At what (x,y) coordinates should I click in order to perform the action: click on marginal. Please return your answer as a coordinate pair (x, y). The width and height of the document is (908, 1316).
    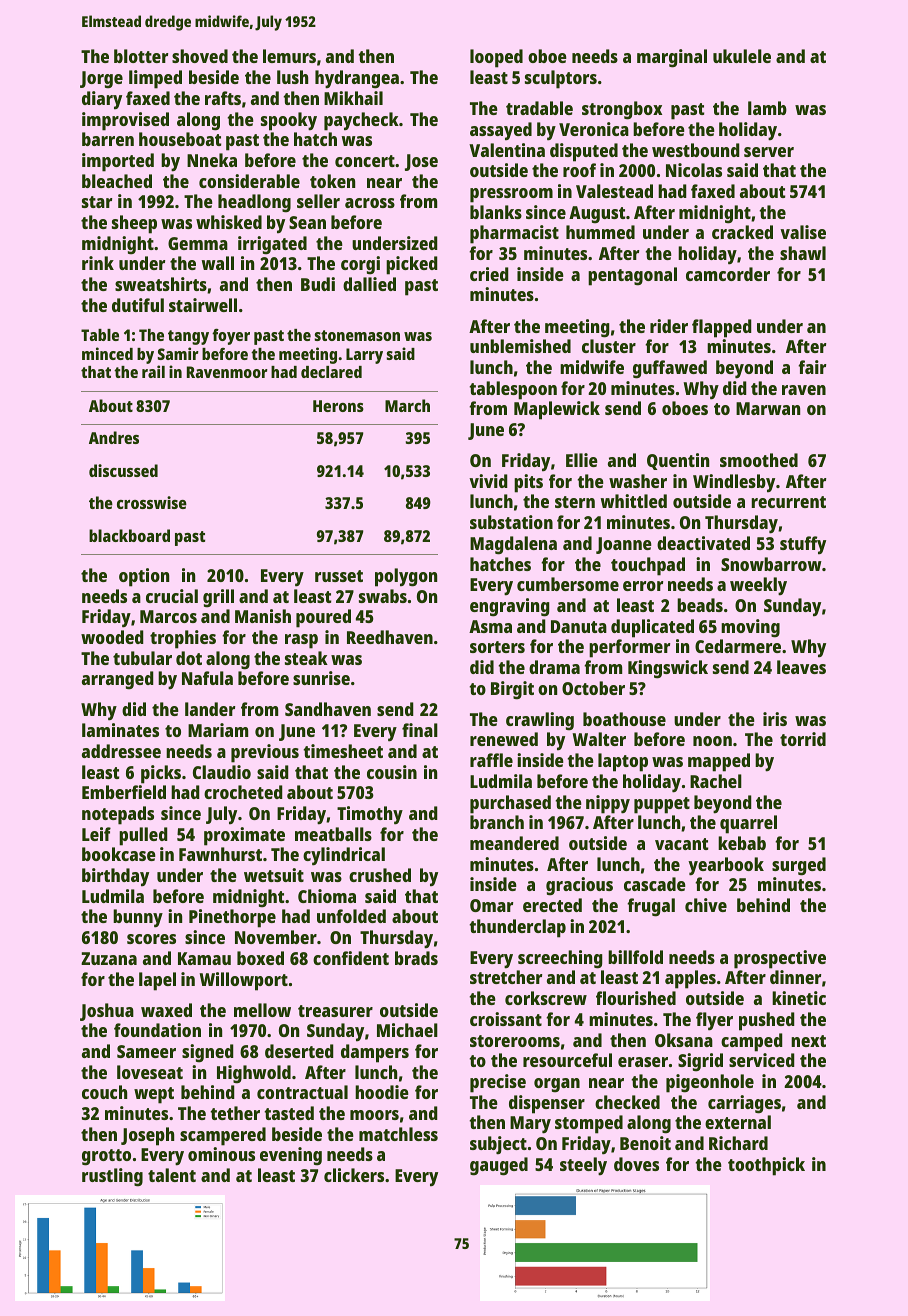
    Looking at the image, I should click on (672, 58).
